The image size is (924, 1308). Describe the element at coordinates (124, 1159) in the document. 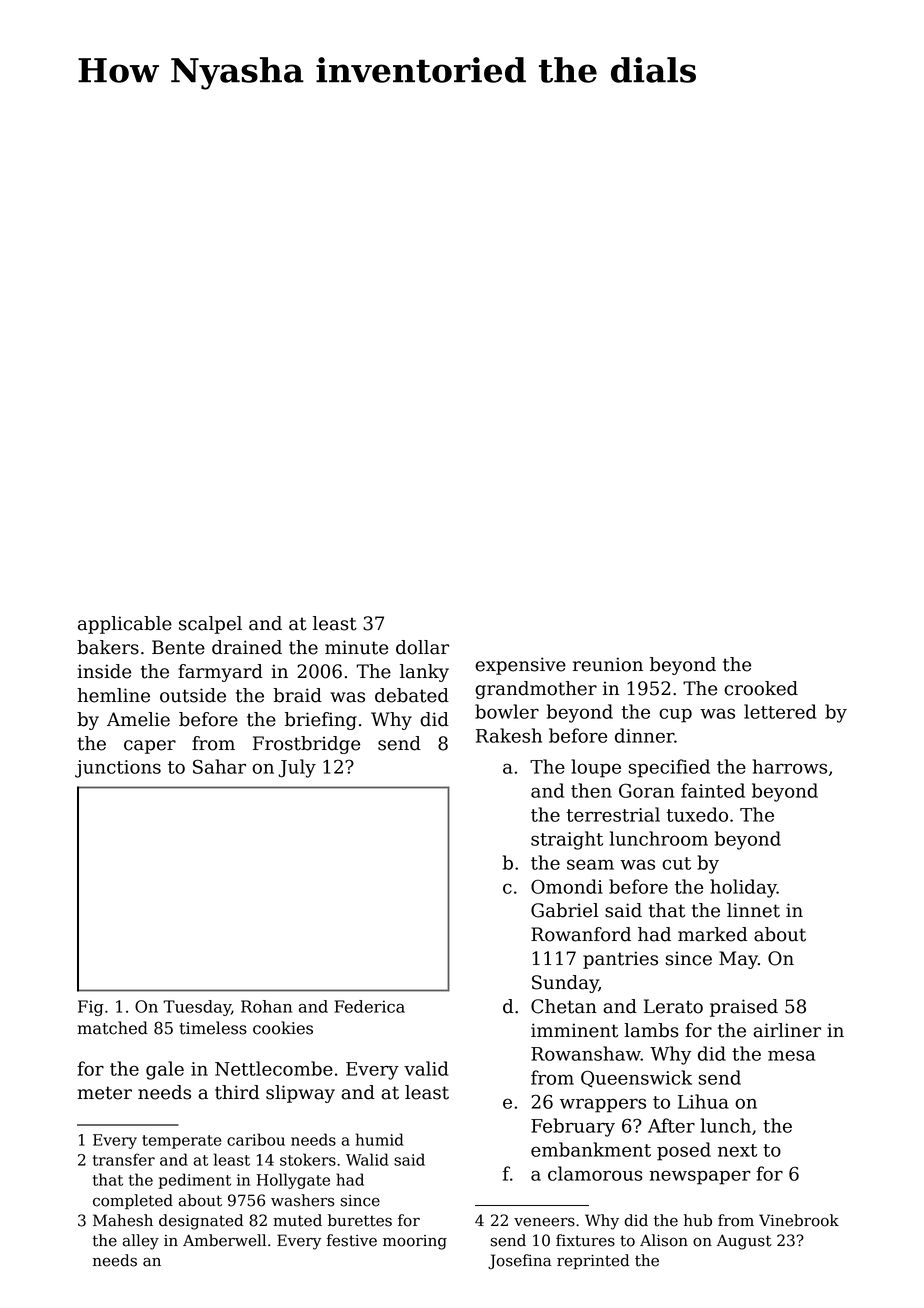

I see `transfer` at that location.
